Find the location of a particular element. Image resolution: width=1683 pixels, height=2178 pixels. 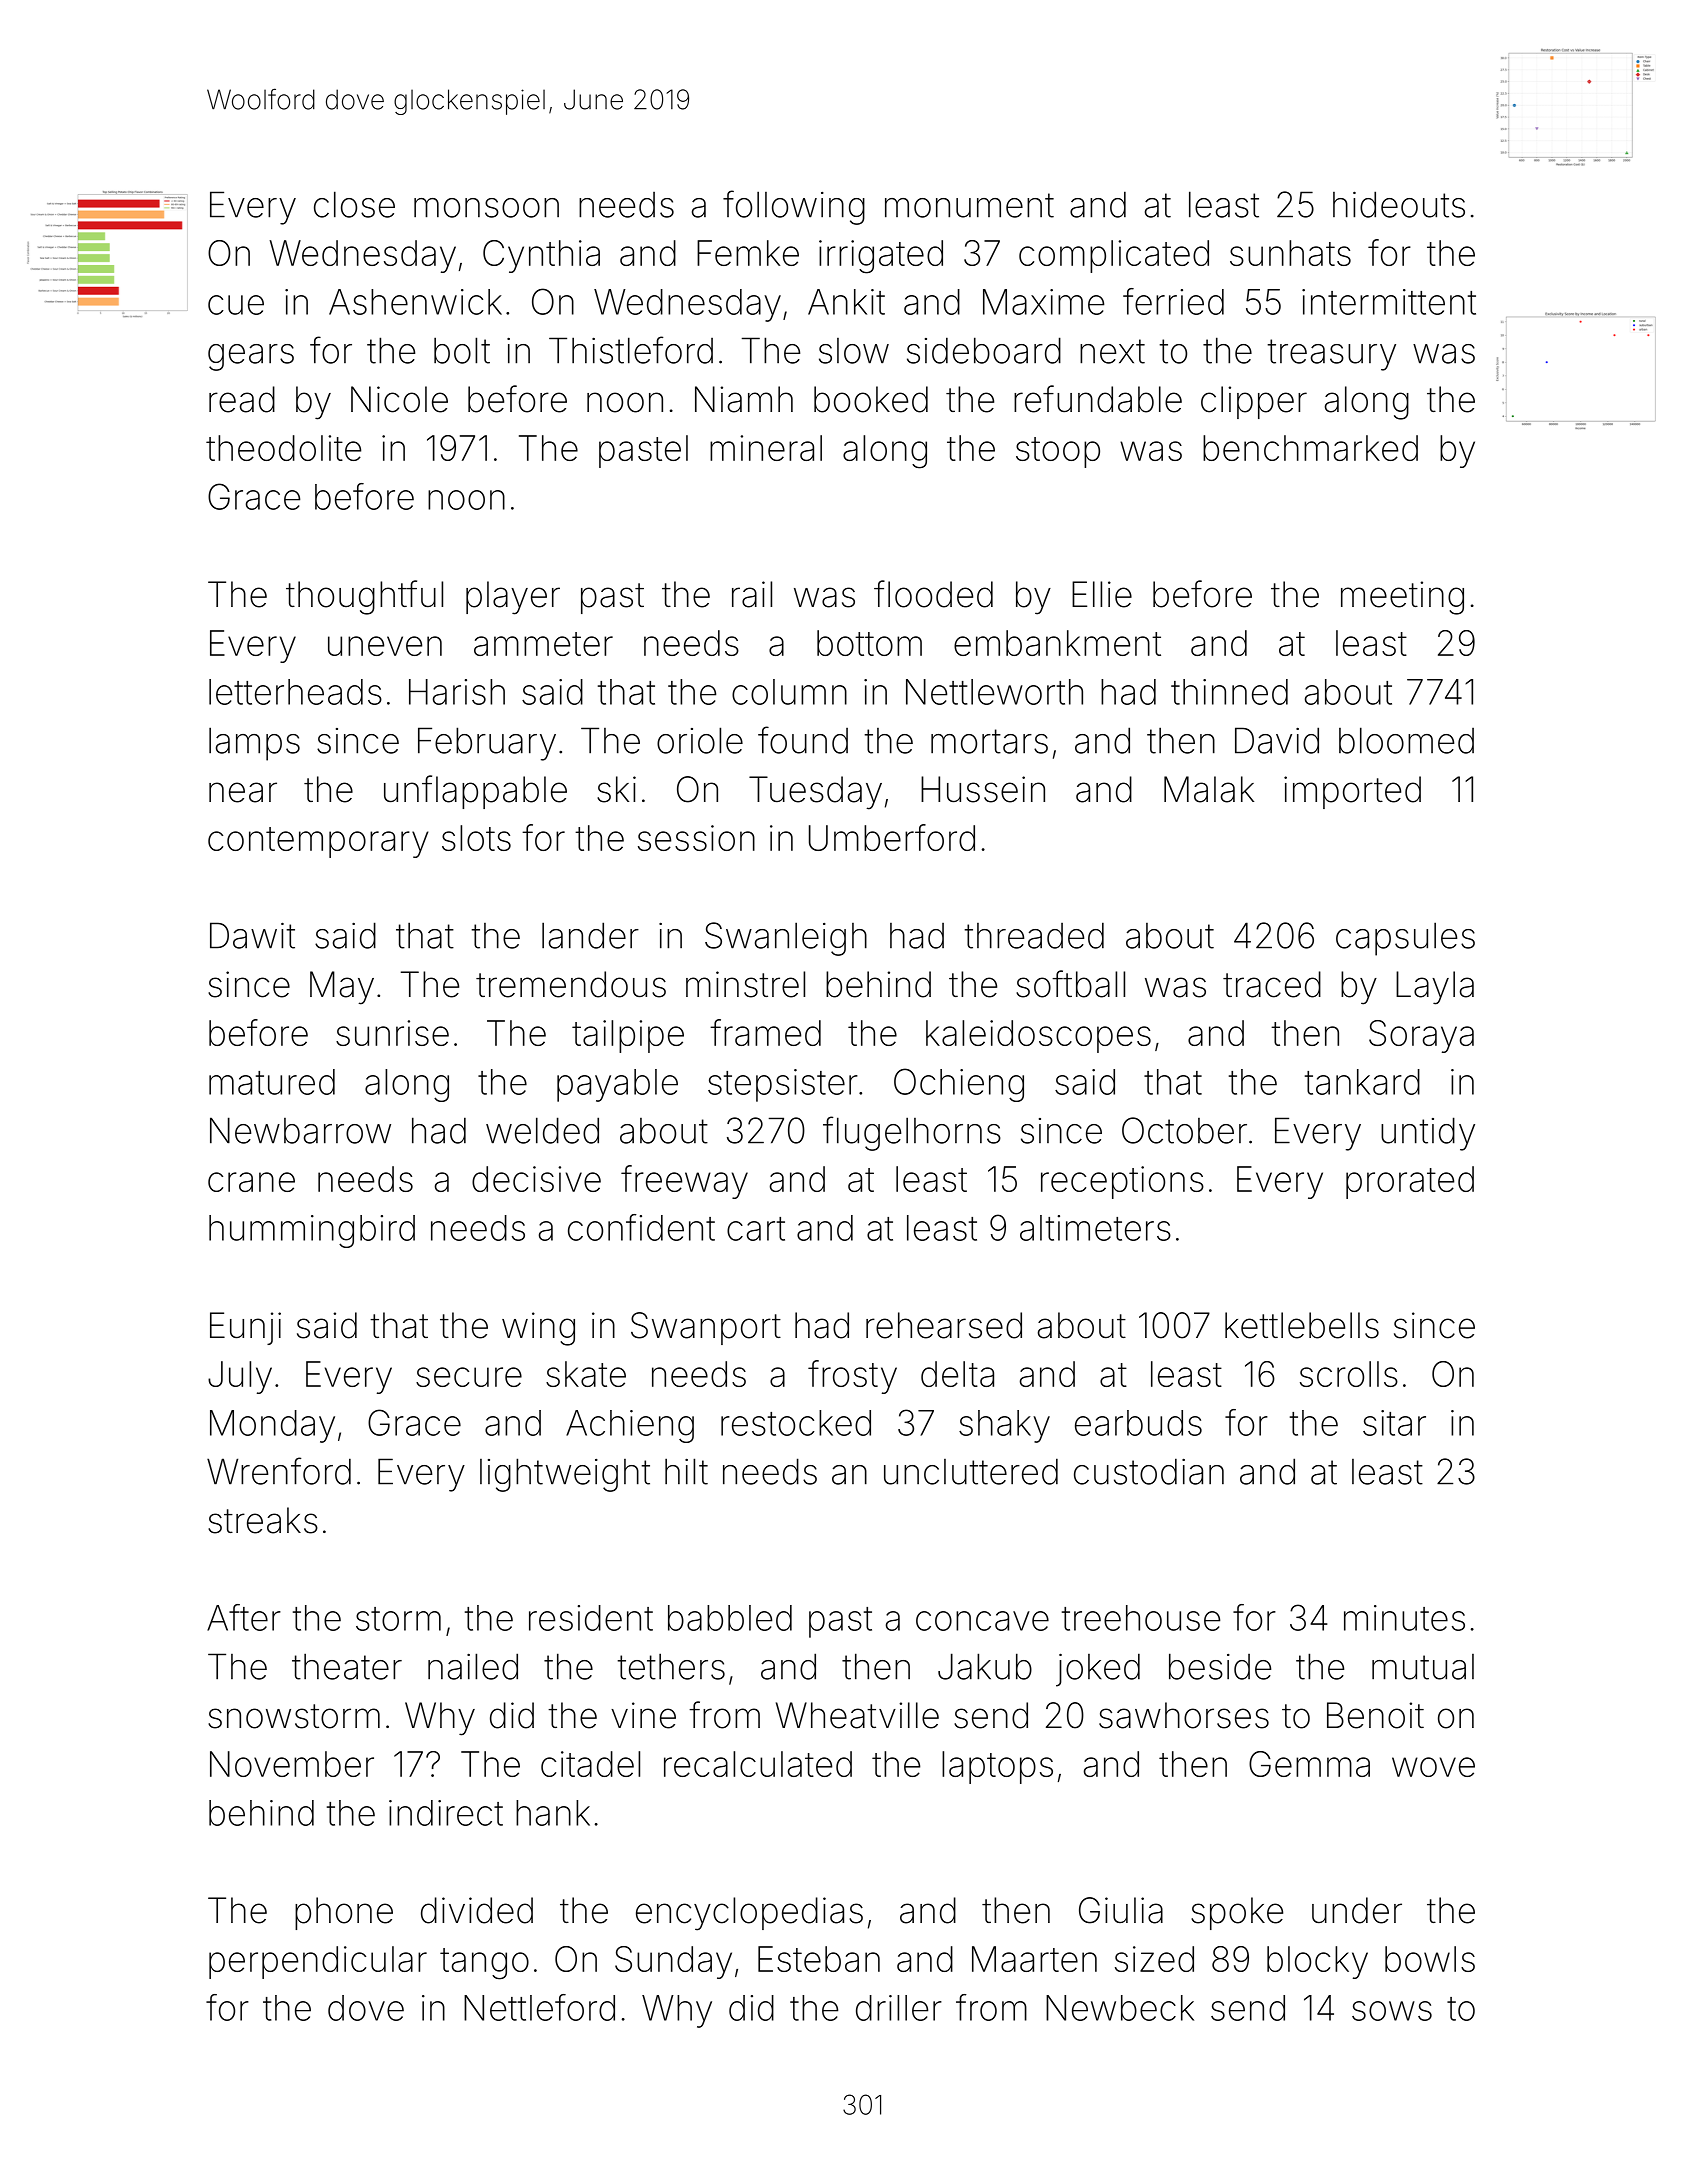

monsoon is located at coordinates (486, 208).
